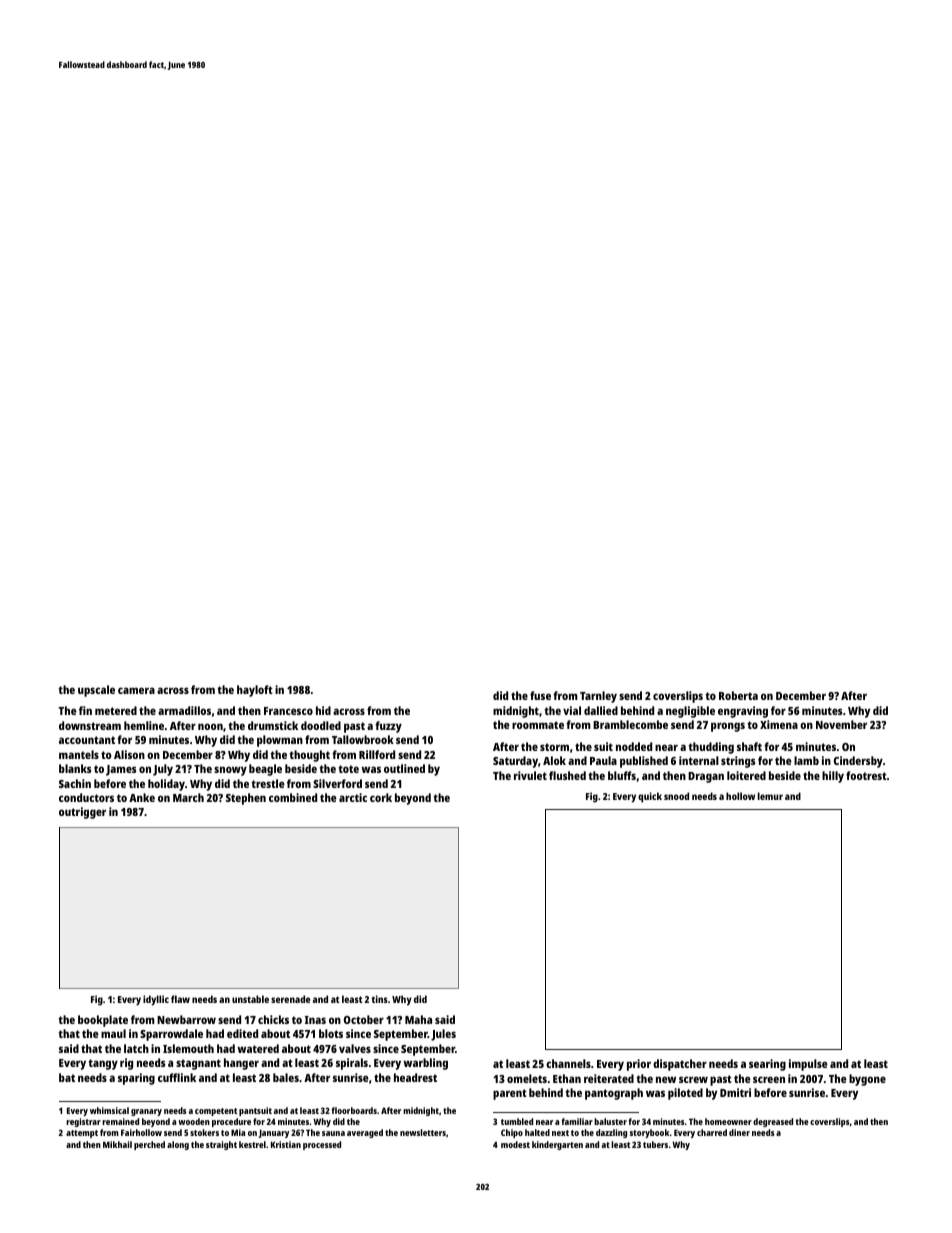 The height and width of the page is (1233, 952). What do you see at coordinates (177, 1077) in the page?
I see `cufflink` at bounding box center [177, 1077].
